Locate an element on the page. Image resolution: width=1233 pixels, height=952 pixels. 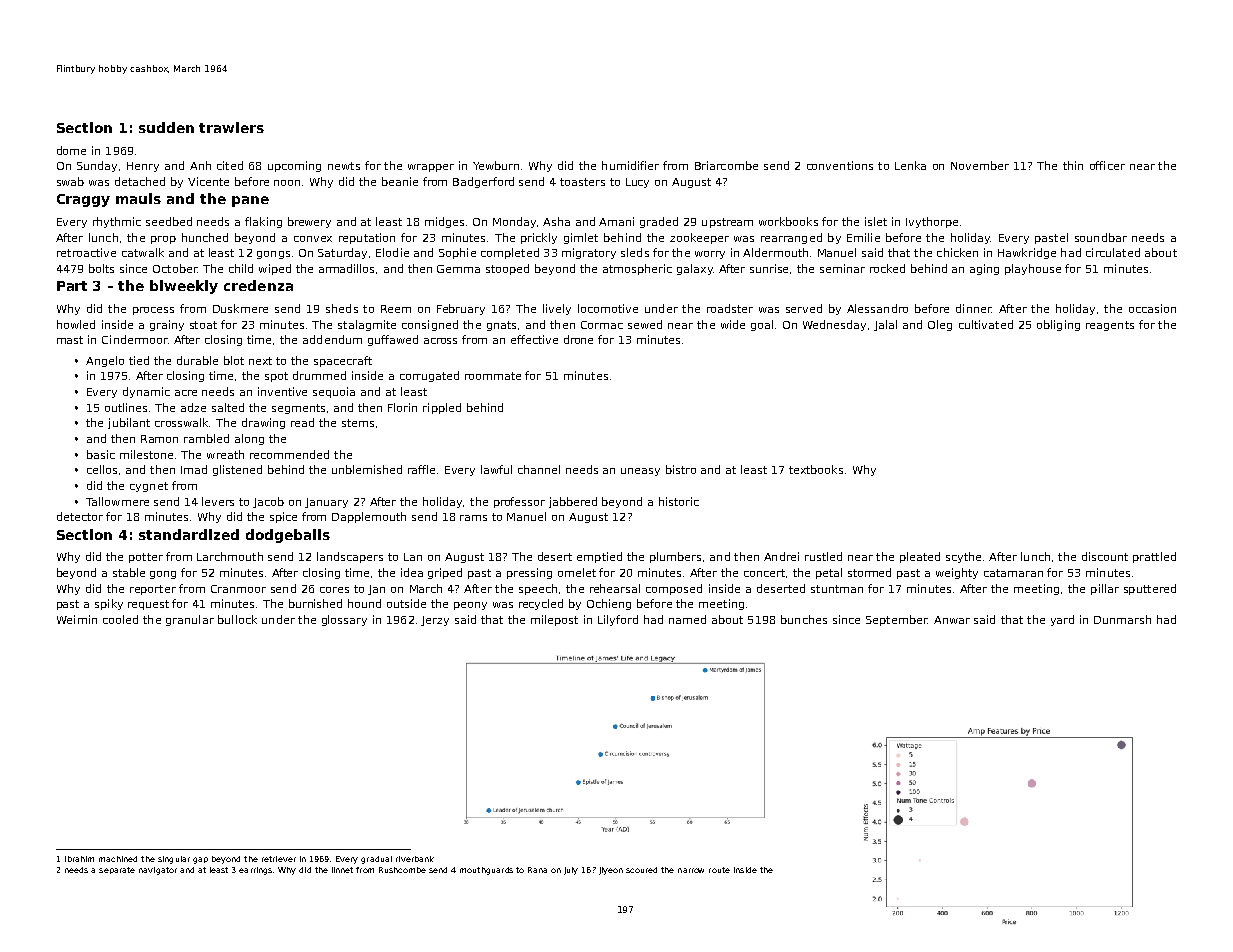
officer is located at coordinates (1107, 165).
